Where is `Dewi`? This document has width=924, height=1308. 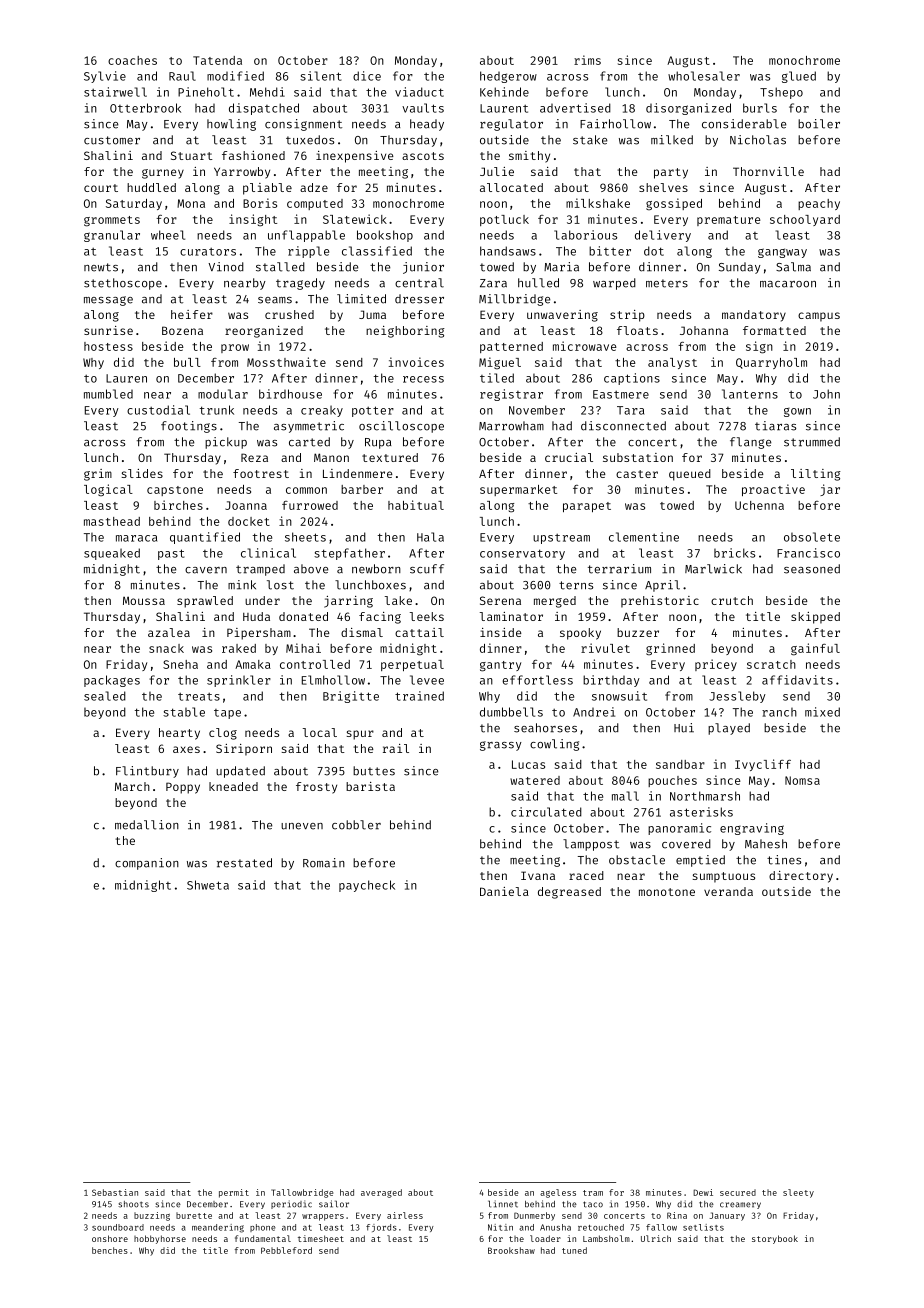
Dewi is located at coordinates (703, 1192).
